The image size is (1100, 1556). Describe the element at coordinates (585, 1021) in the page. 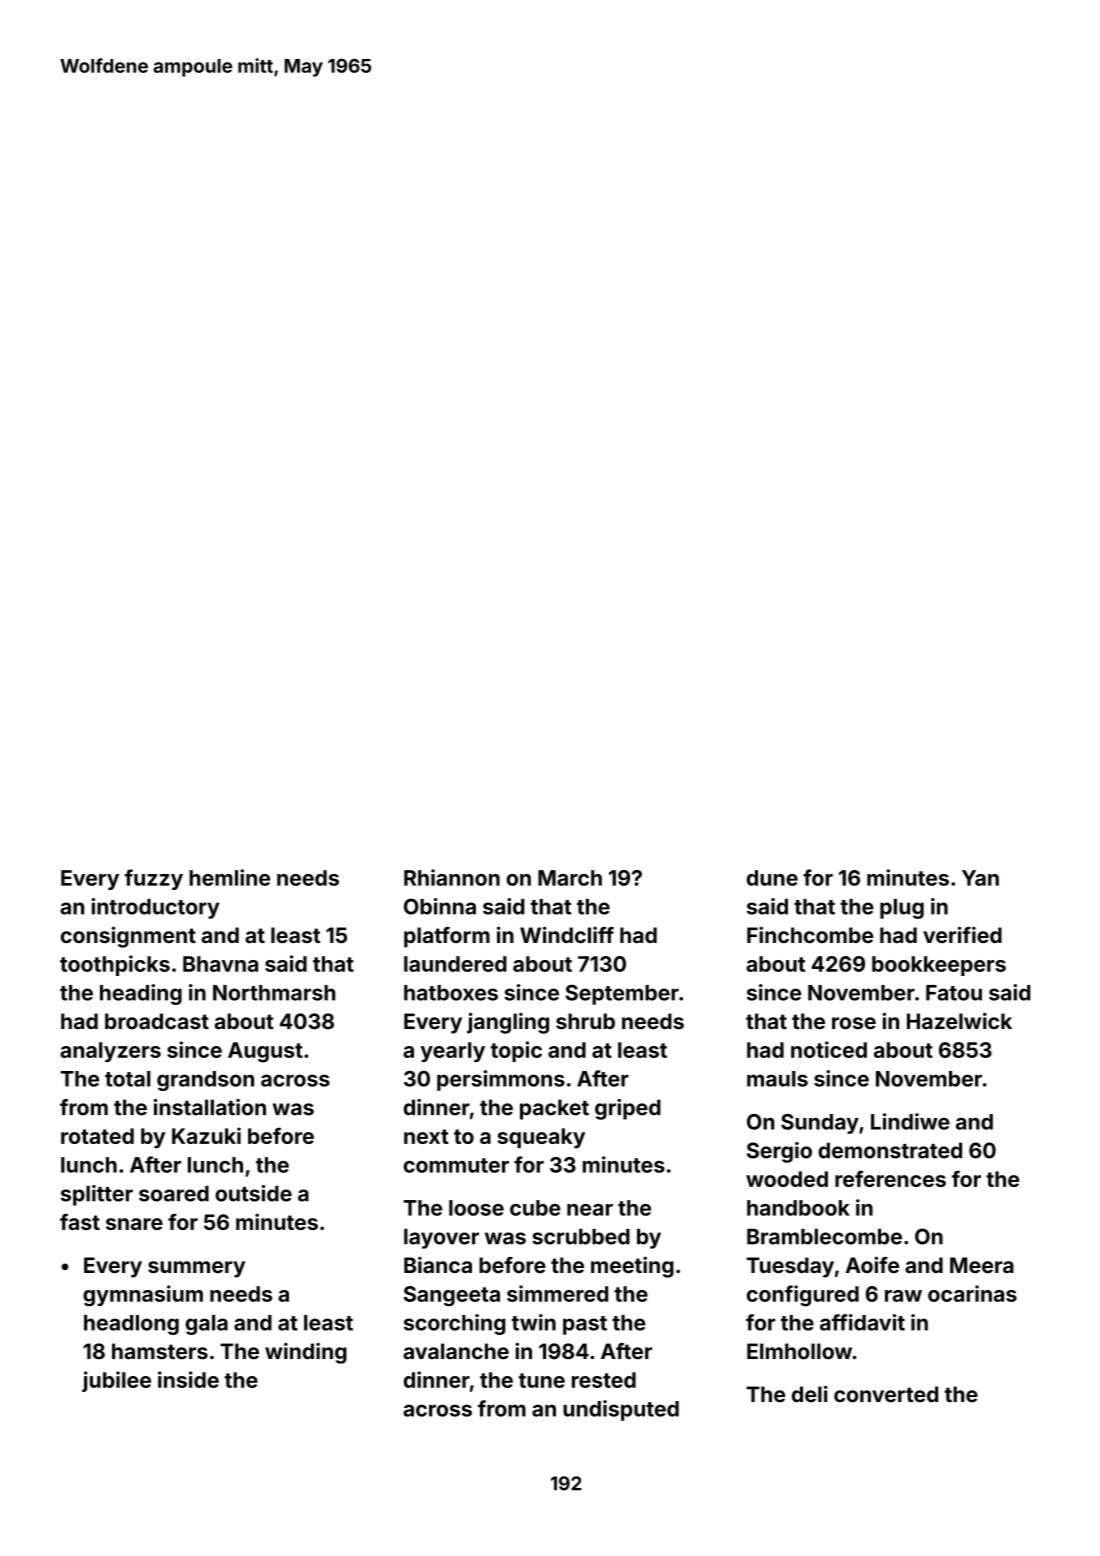

I see `shrub` at that location.
